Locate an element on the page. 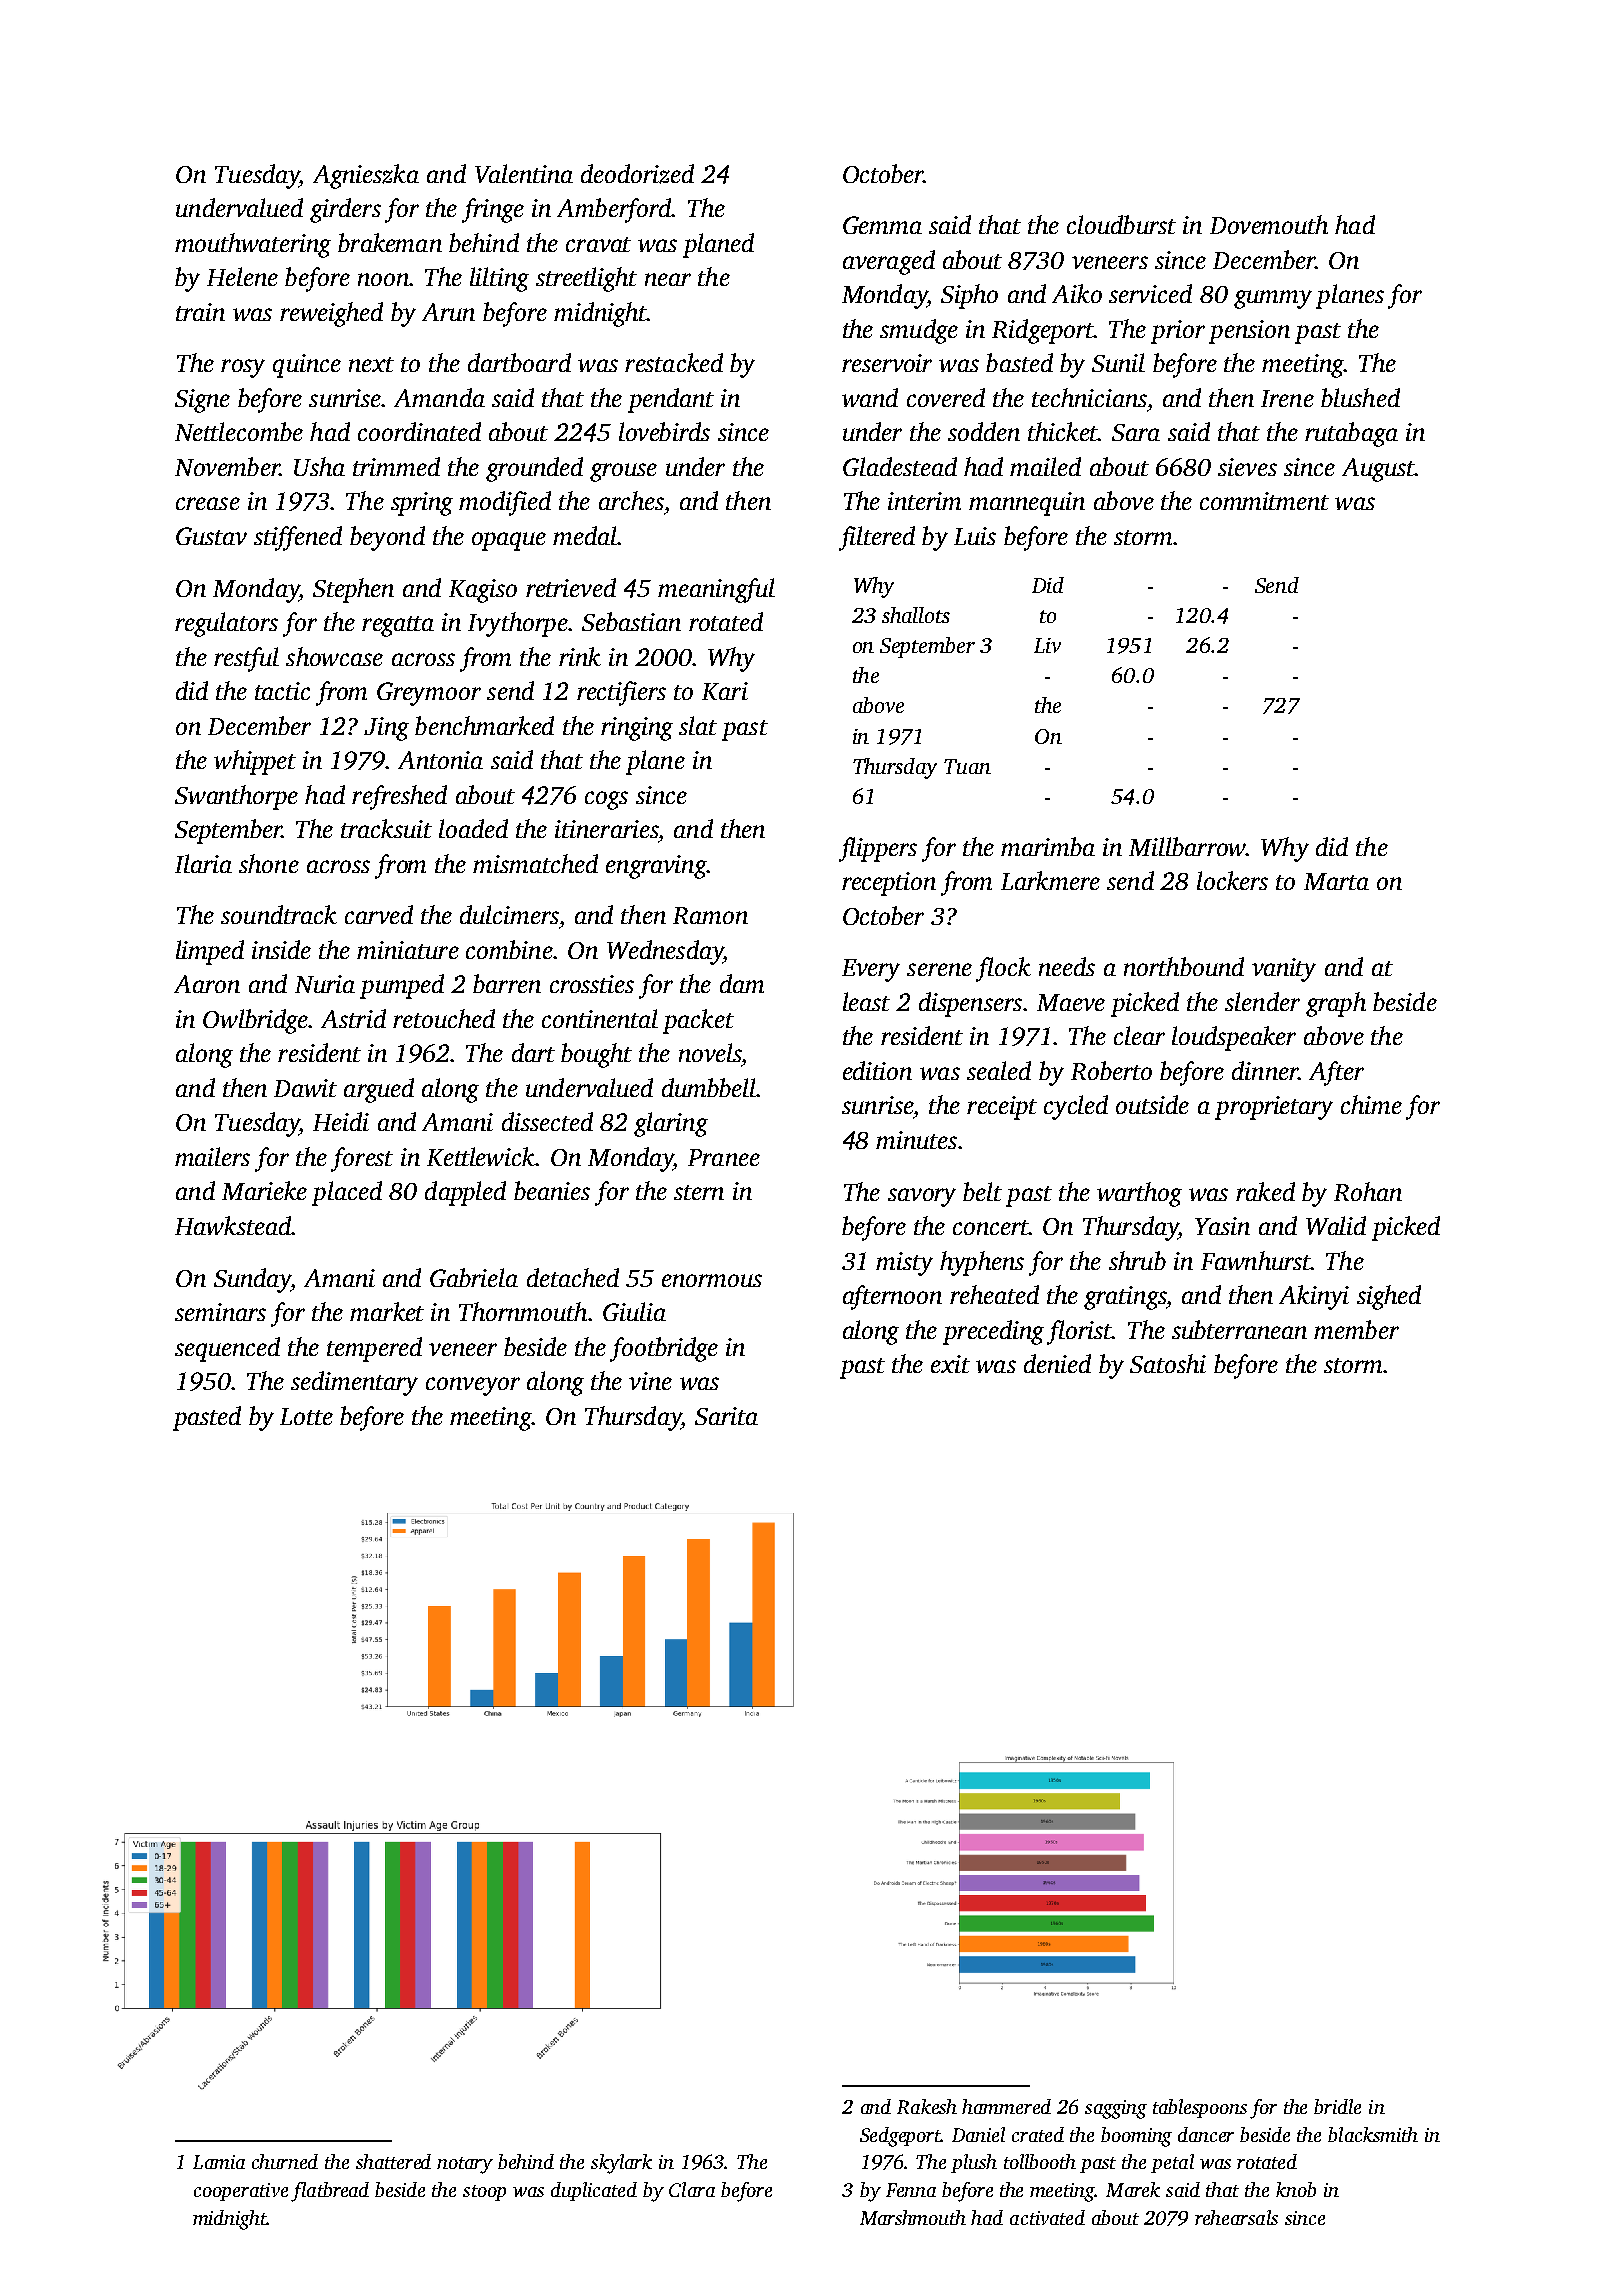 This document has width=1620, height=2292. raked is located at coordinates (1265, 1191).
